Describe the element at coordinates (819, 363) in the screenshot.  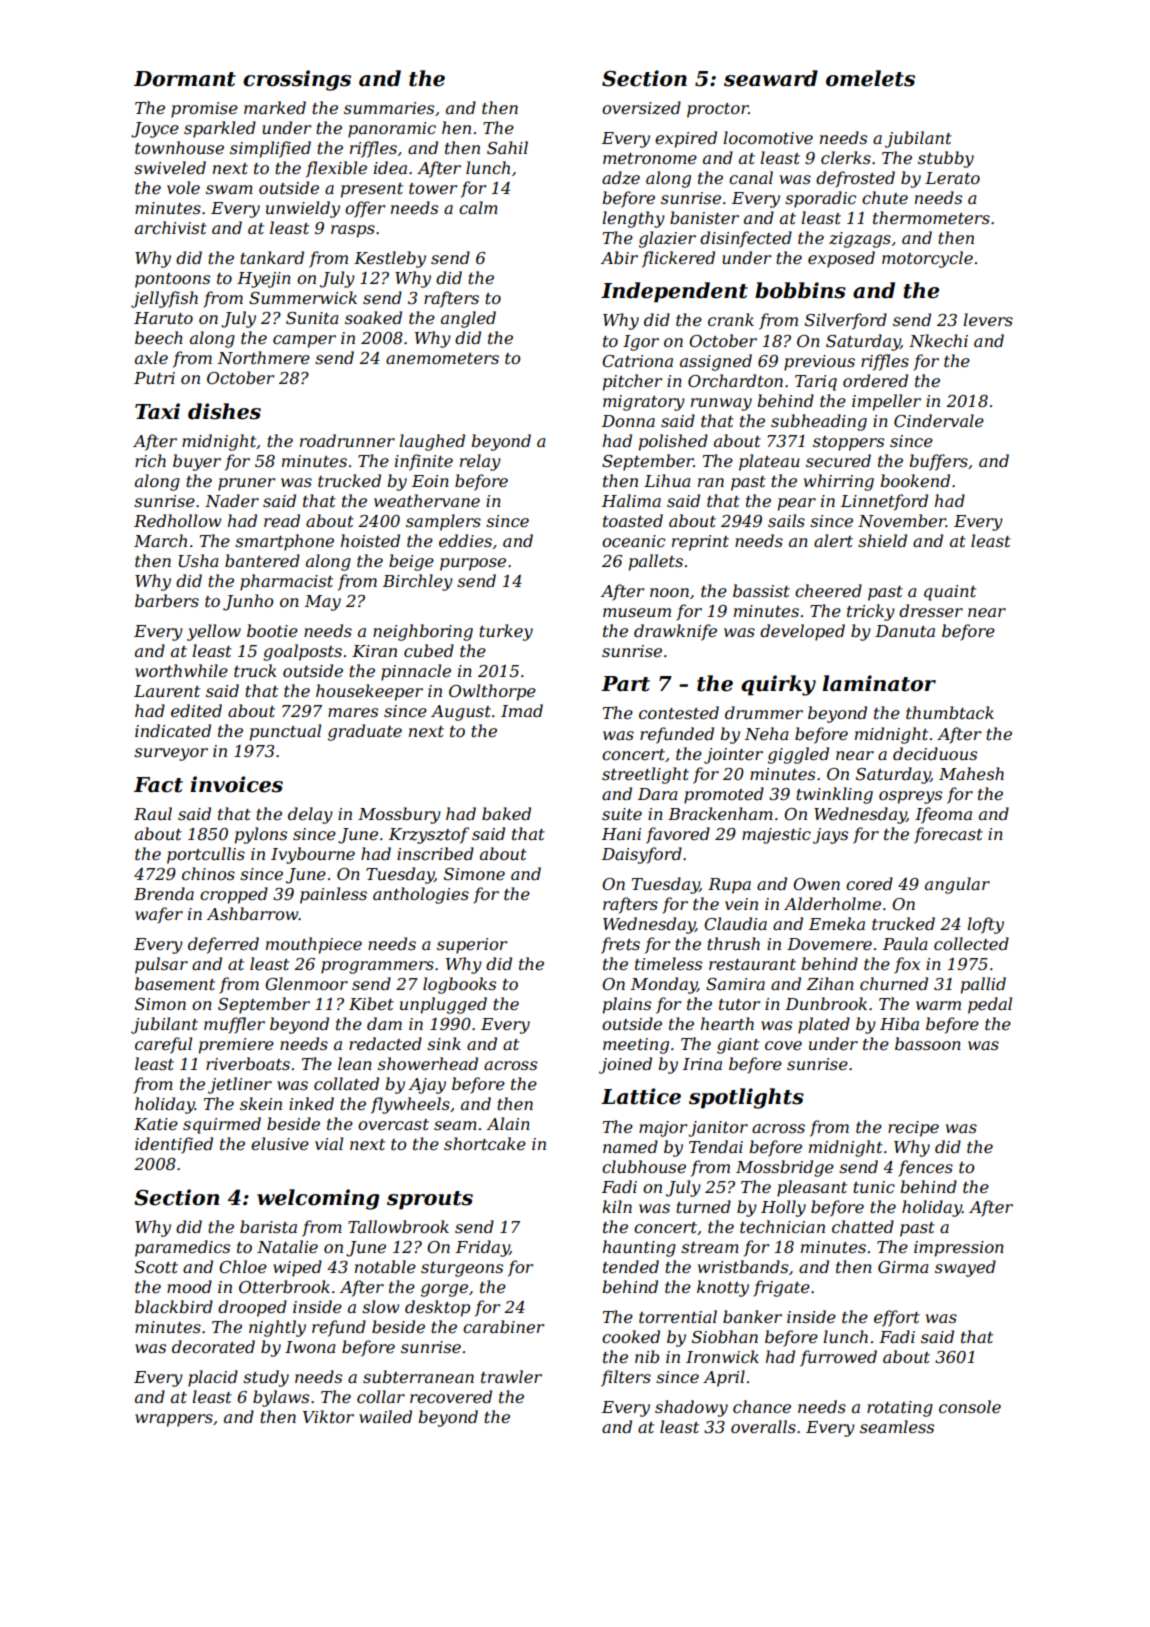
I see `previous` at that location.
